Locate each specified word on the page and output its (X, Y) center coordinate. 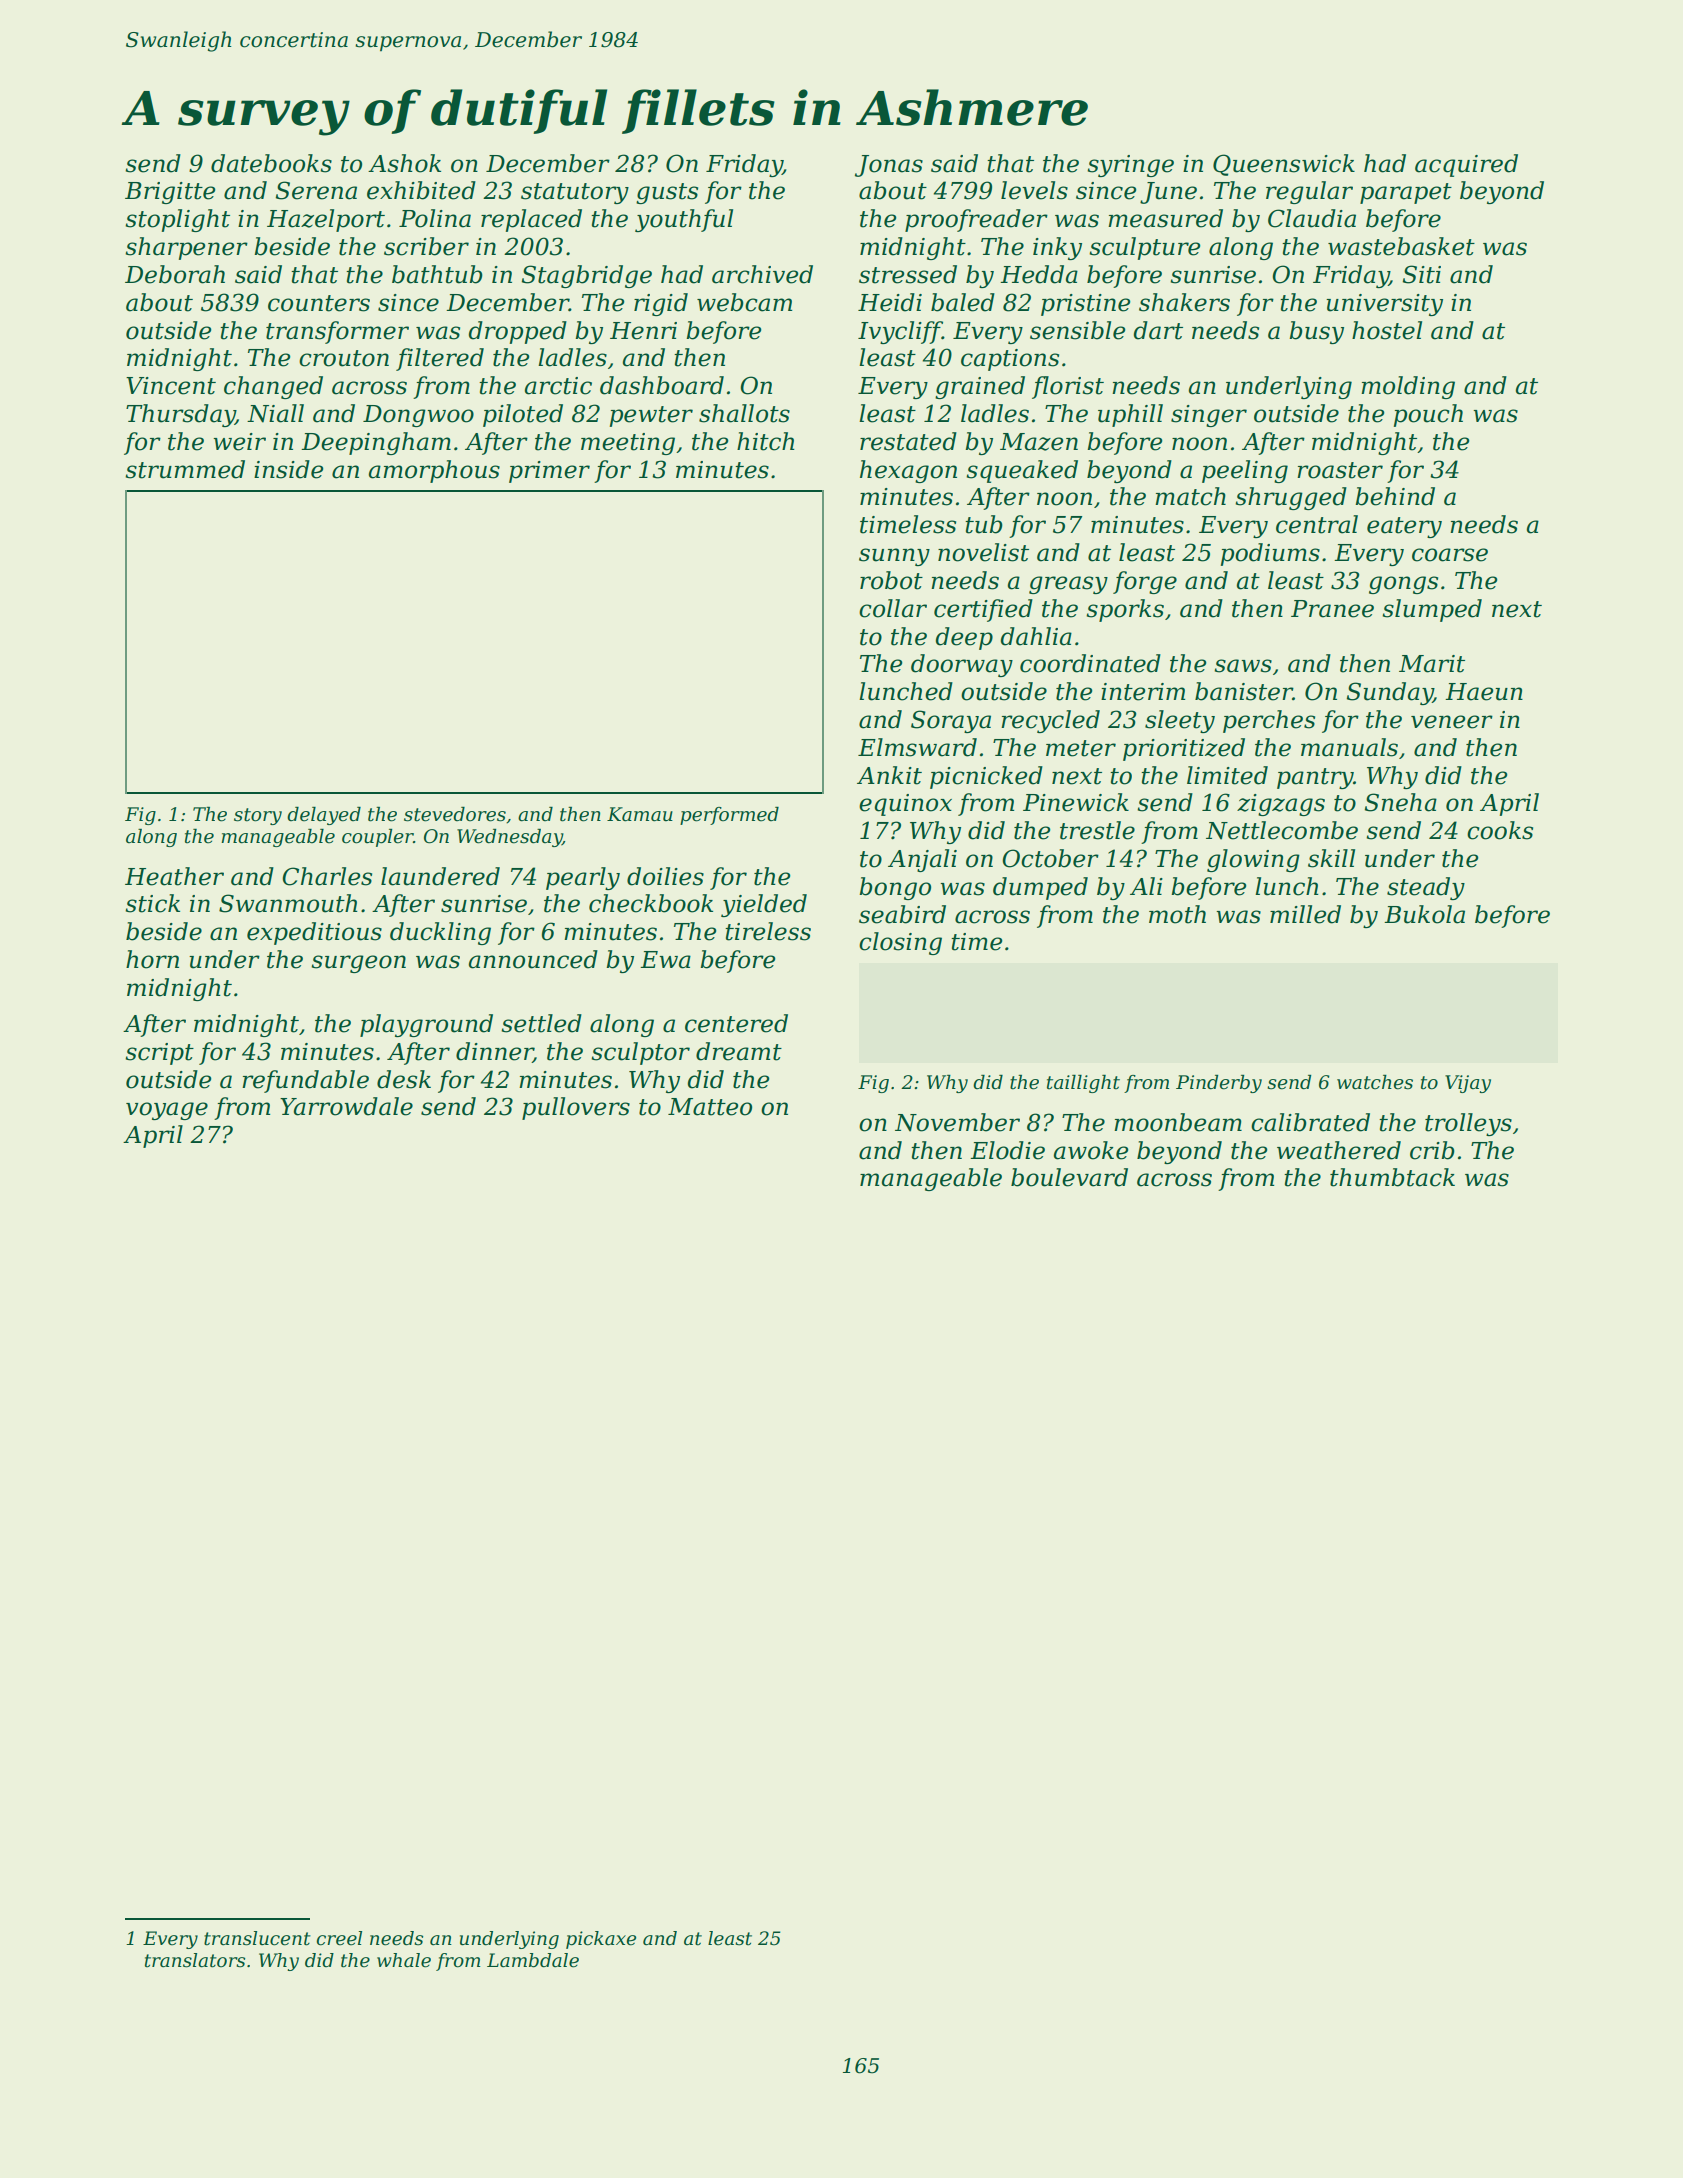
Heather (174, 876)
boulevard (1069, 1177)
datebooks (271, 163)
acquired (1466, 165)
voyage (167, 1111)
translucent (257, 1938)
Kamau (640, 814)
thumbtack (1392, 1177)
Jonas (889, 166)
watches (1375, 1082)
